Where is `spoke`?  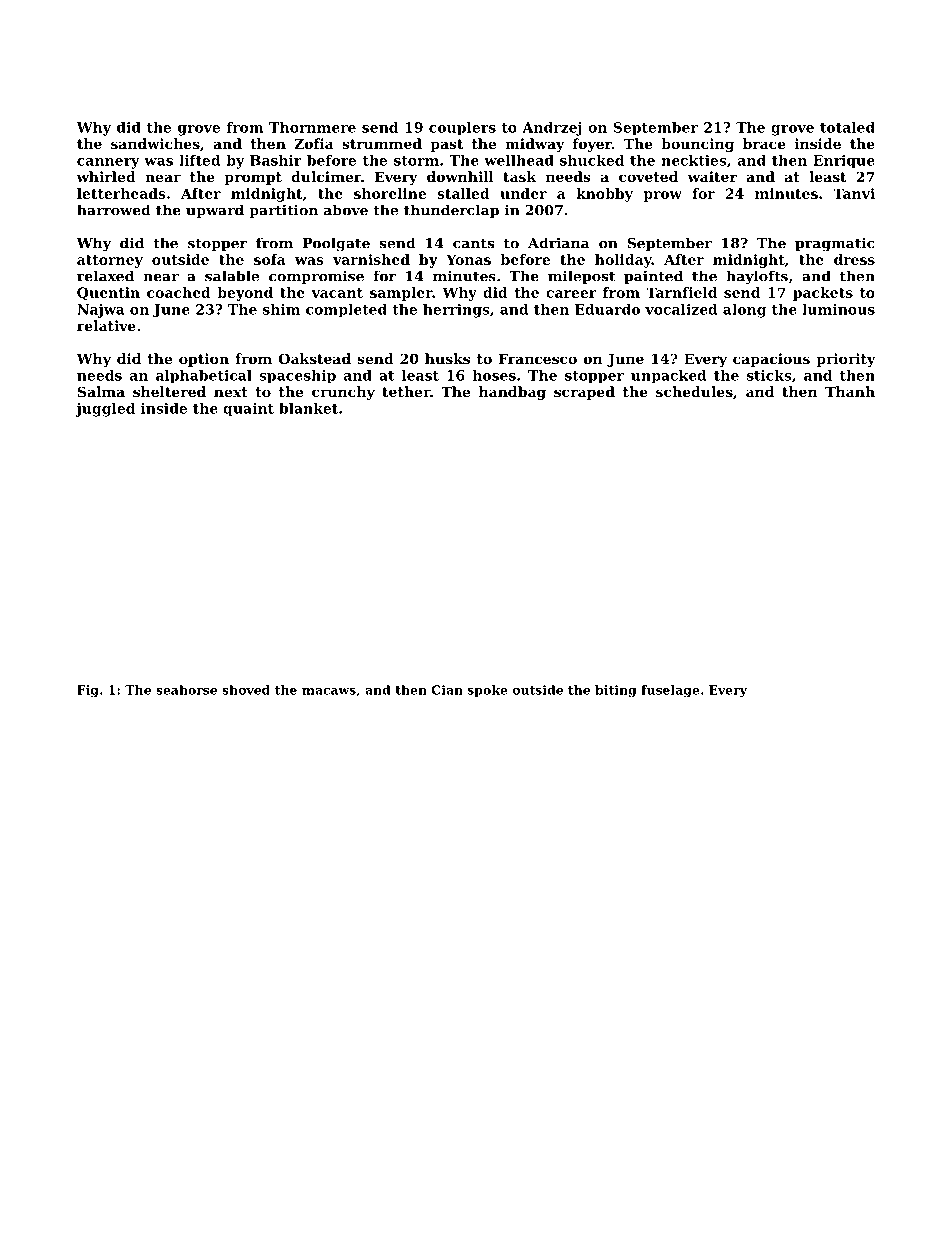 spoke is located at coordinates (487, 691).
